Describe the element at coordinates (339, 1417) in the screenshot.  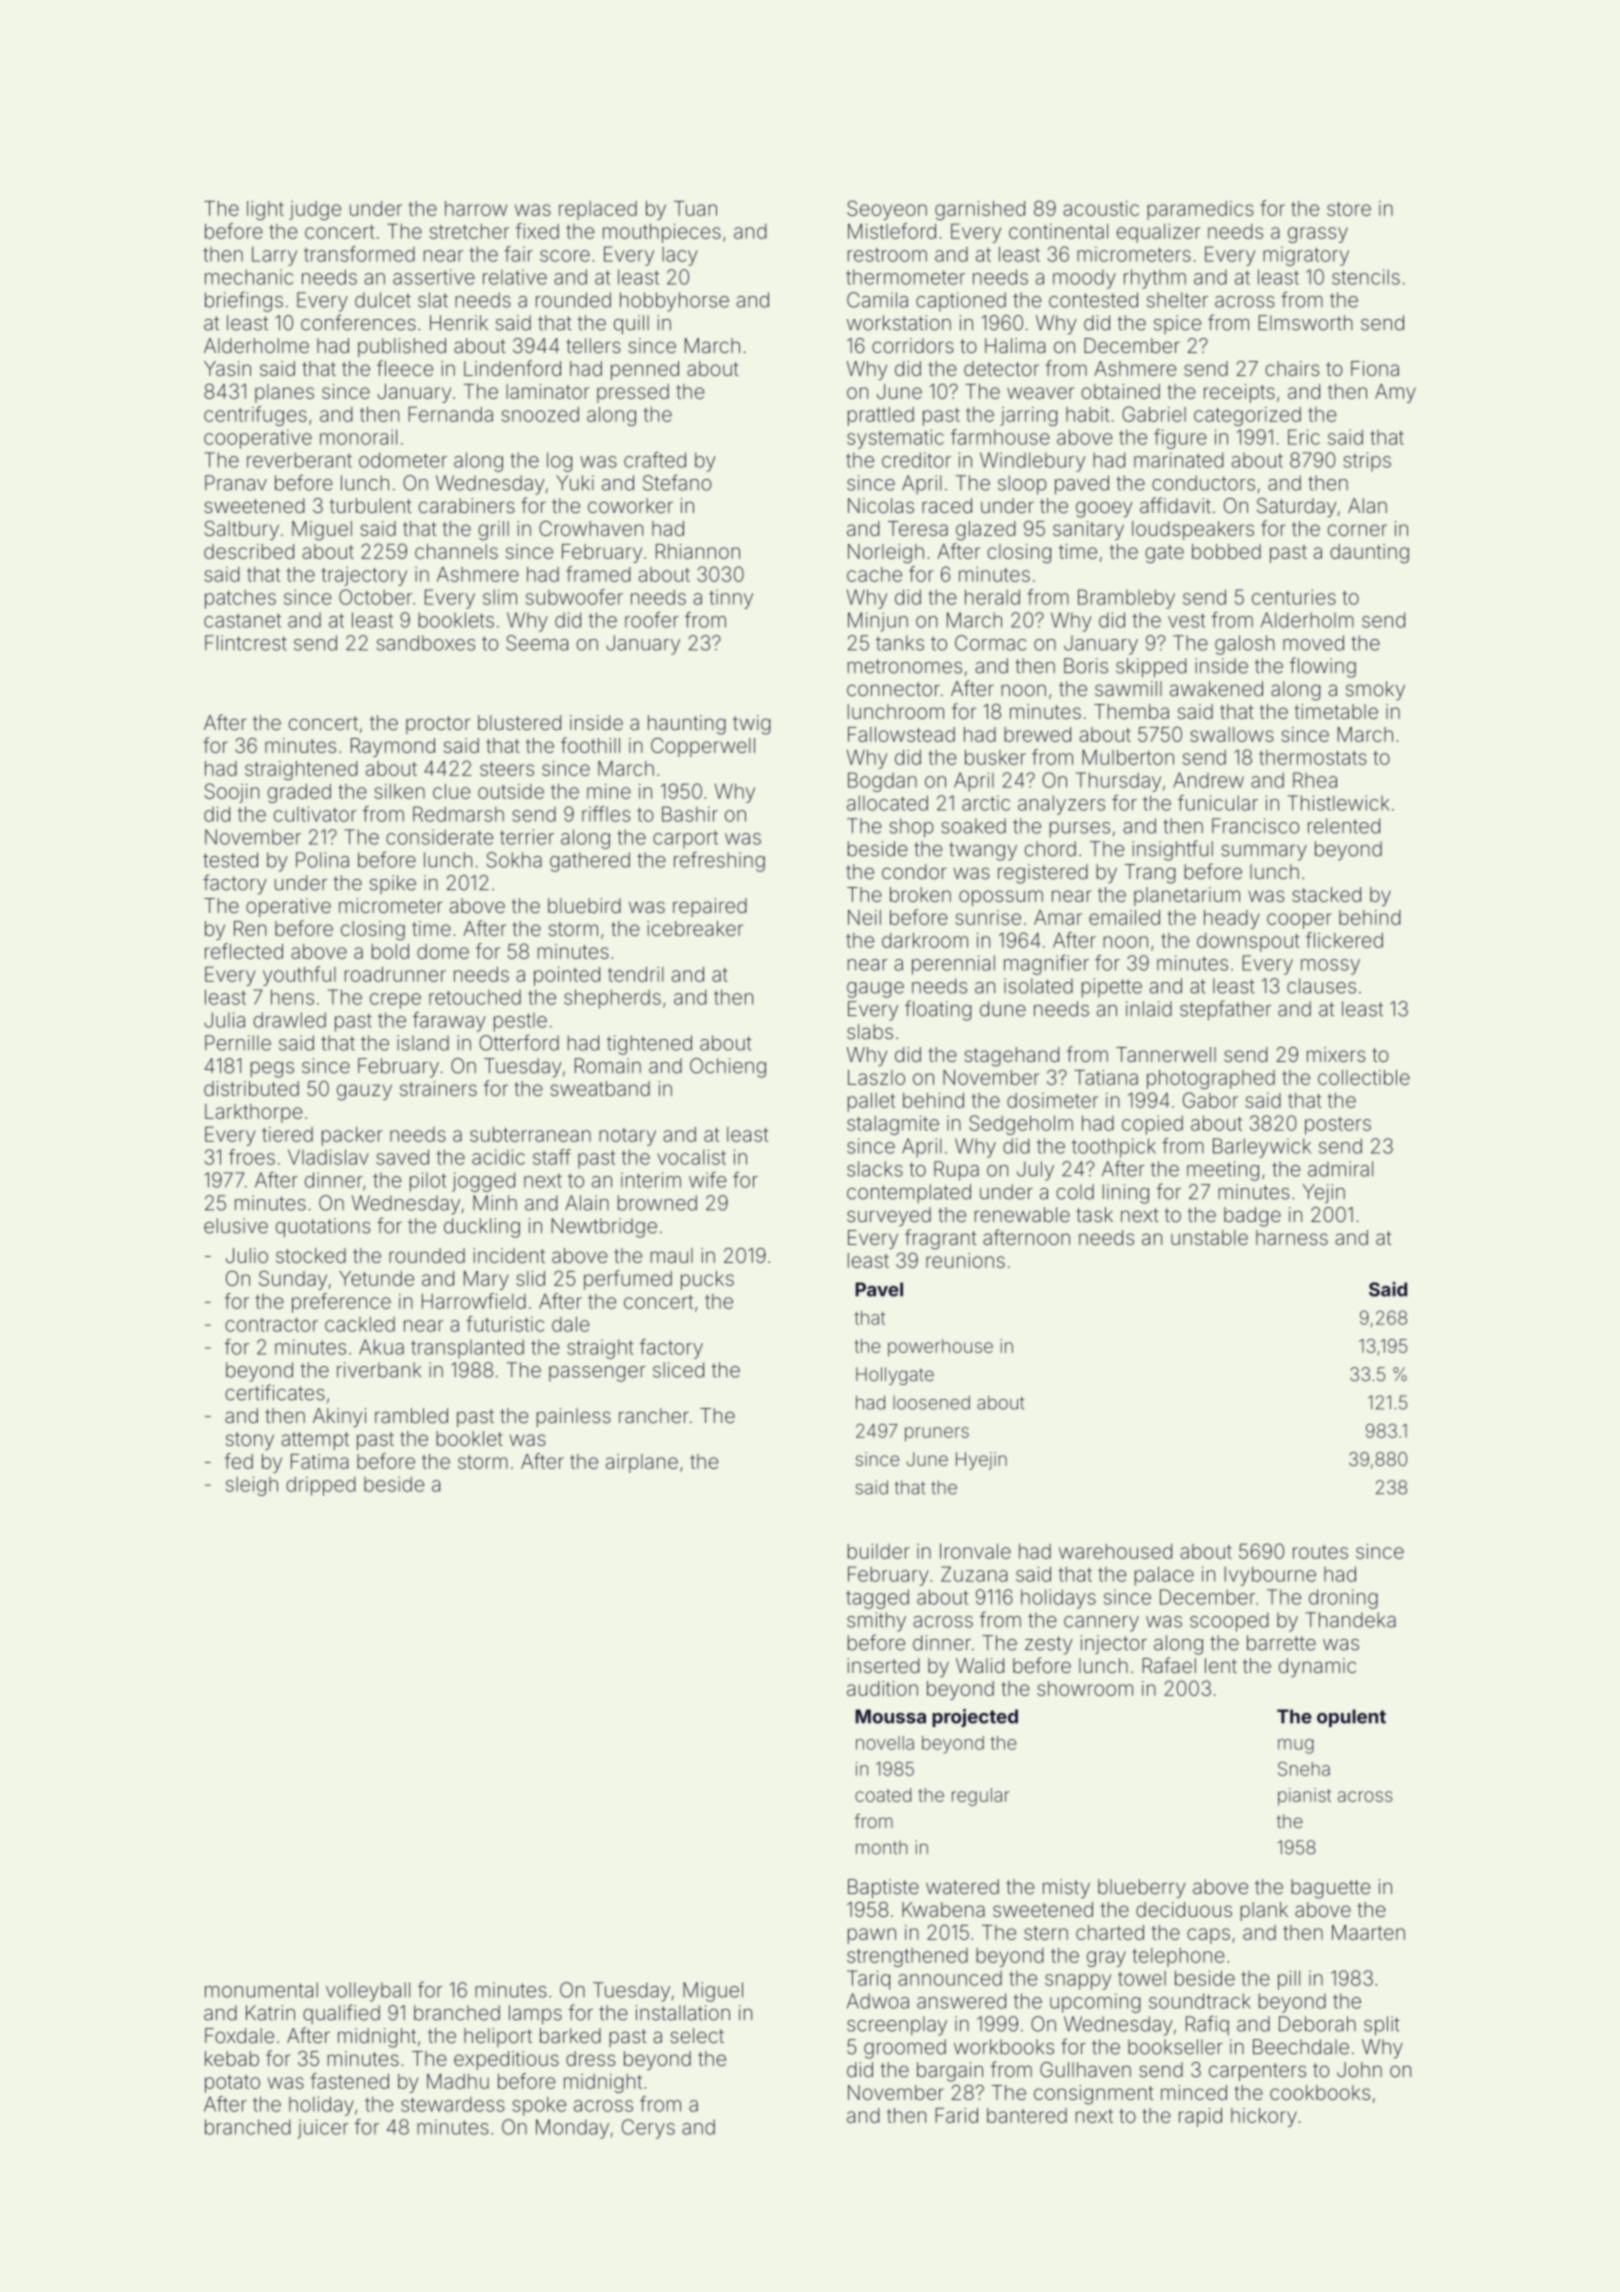
I see `Akinyi` at that location.
